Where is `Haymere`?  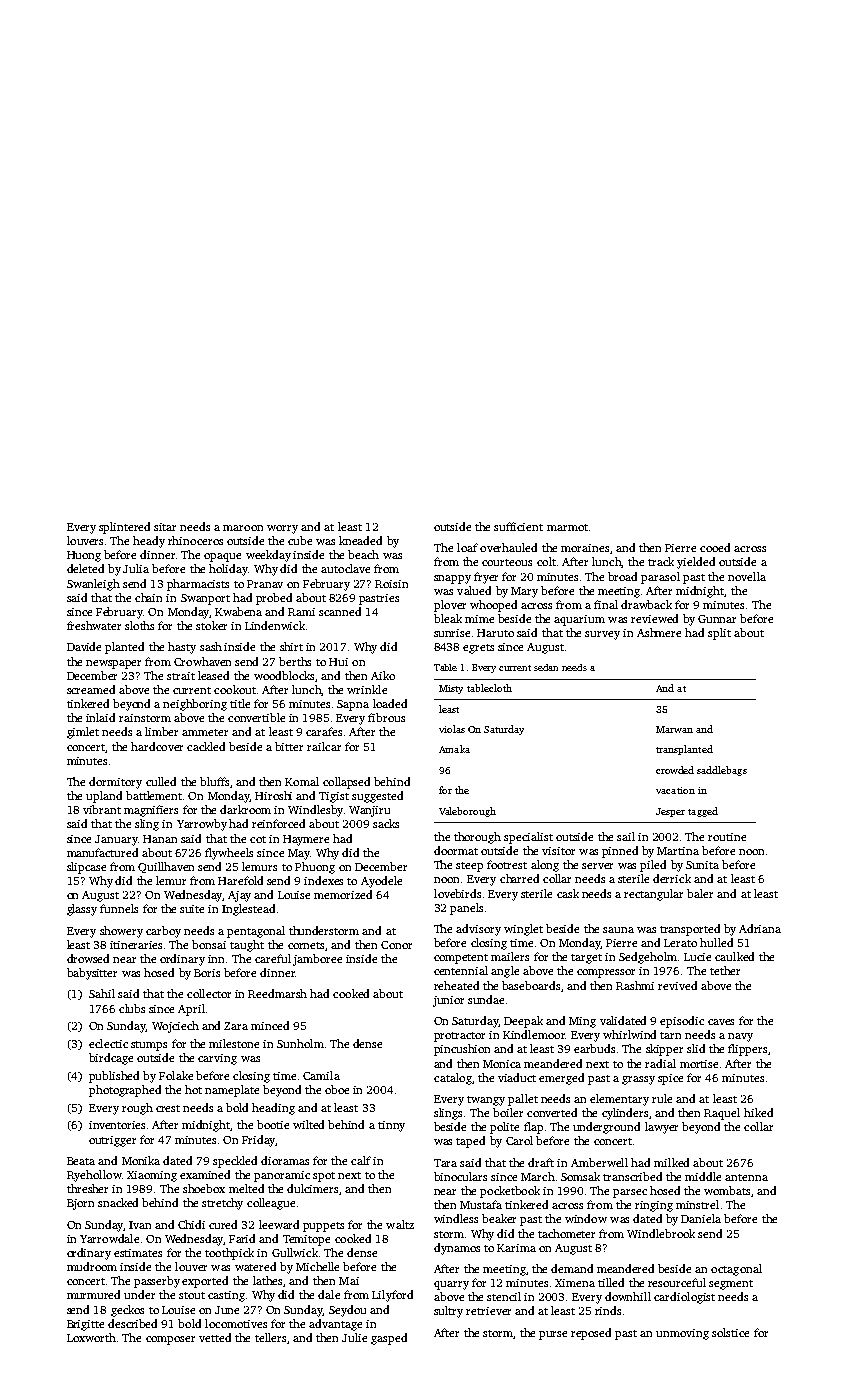 Haymere is located at coordinates (306, 840).
